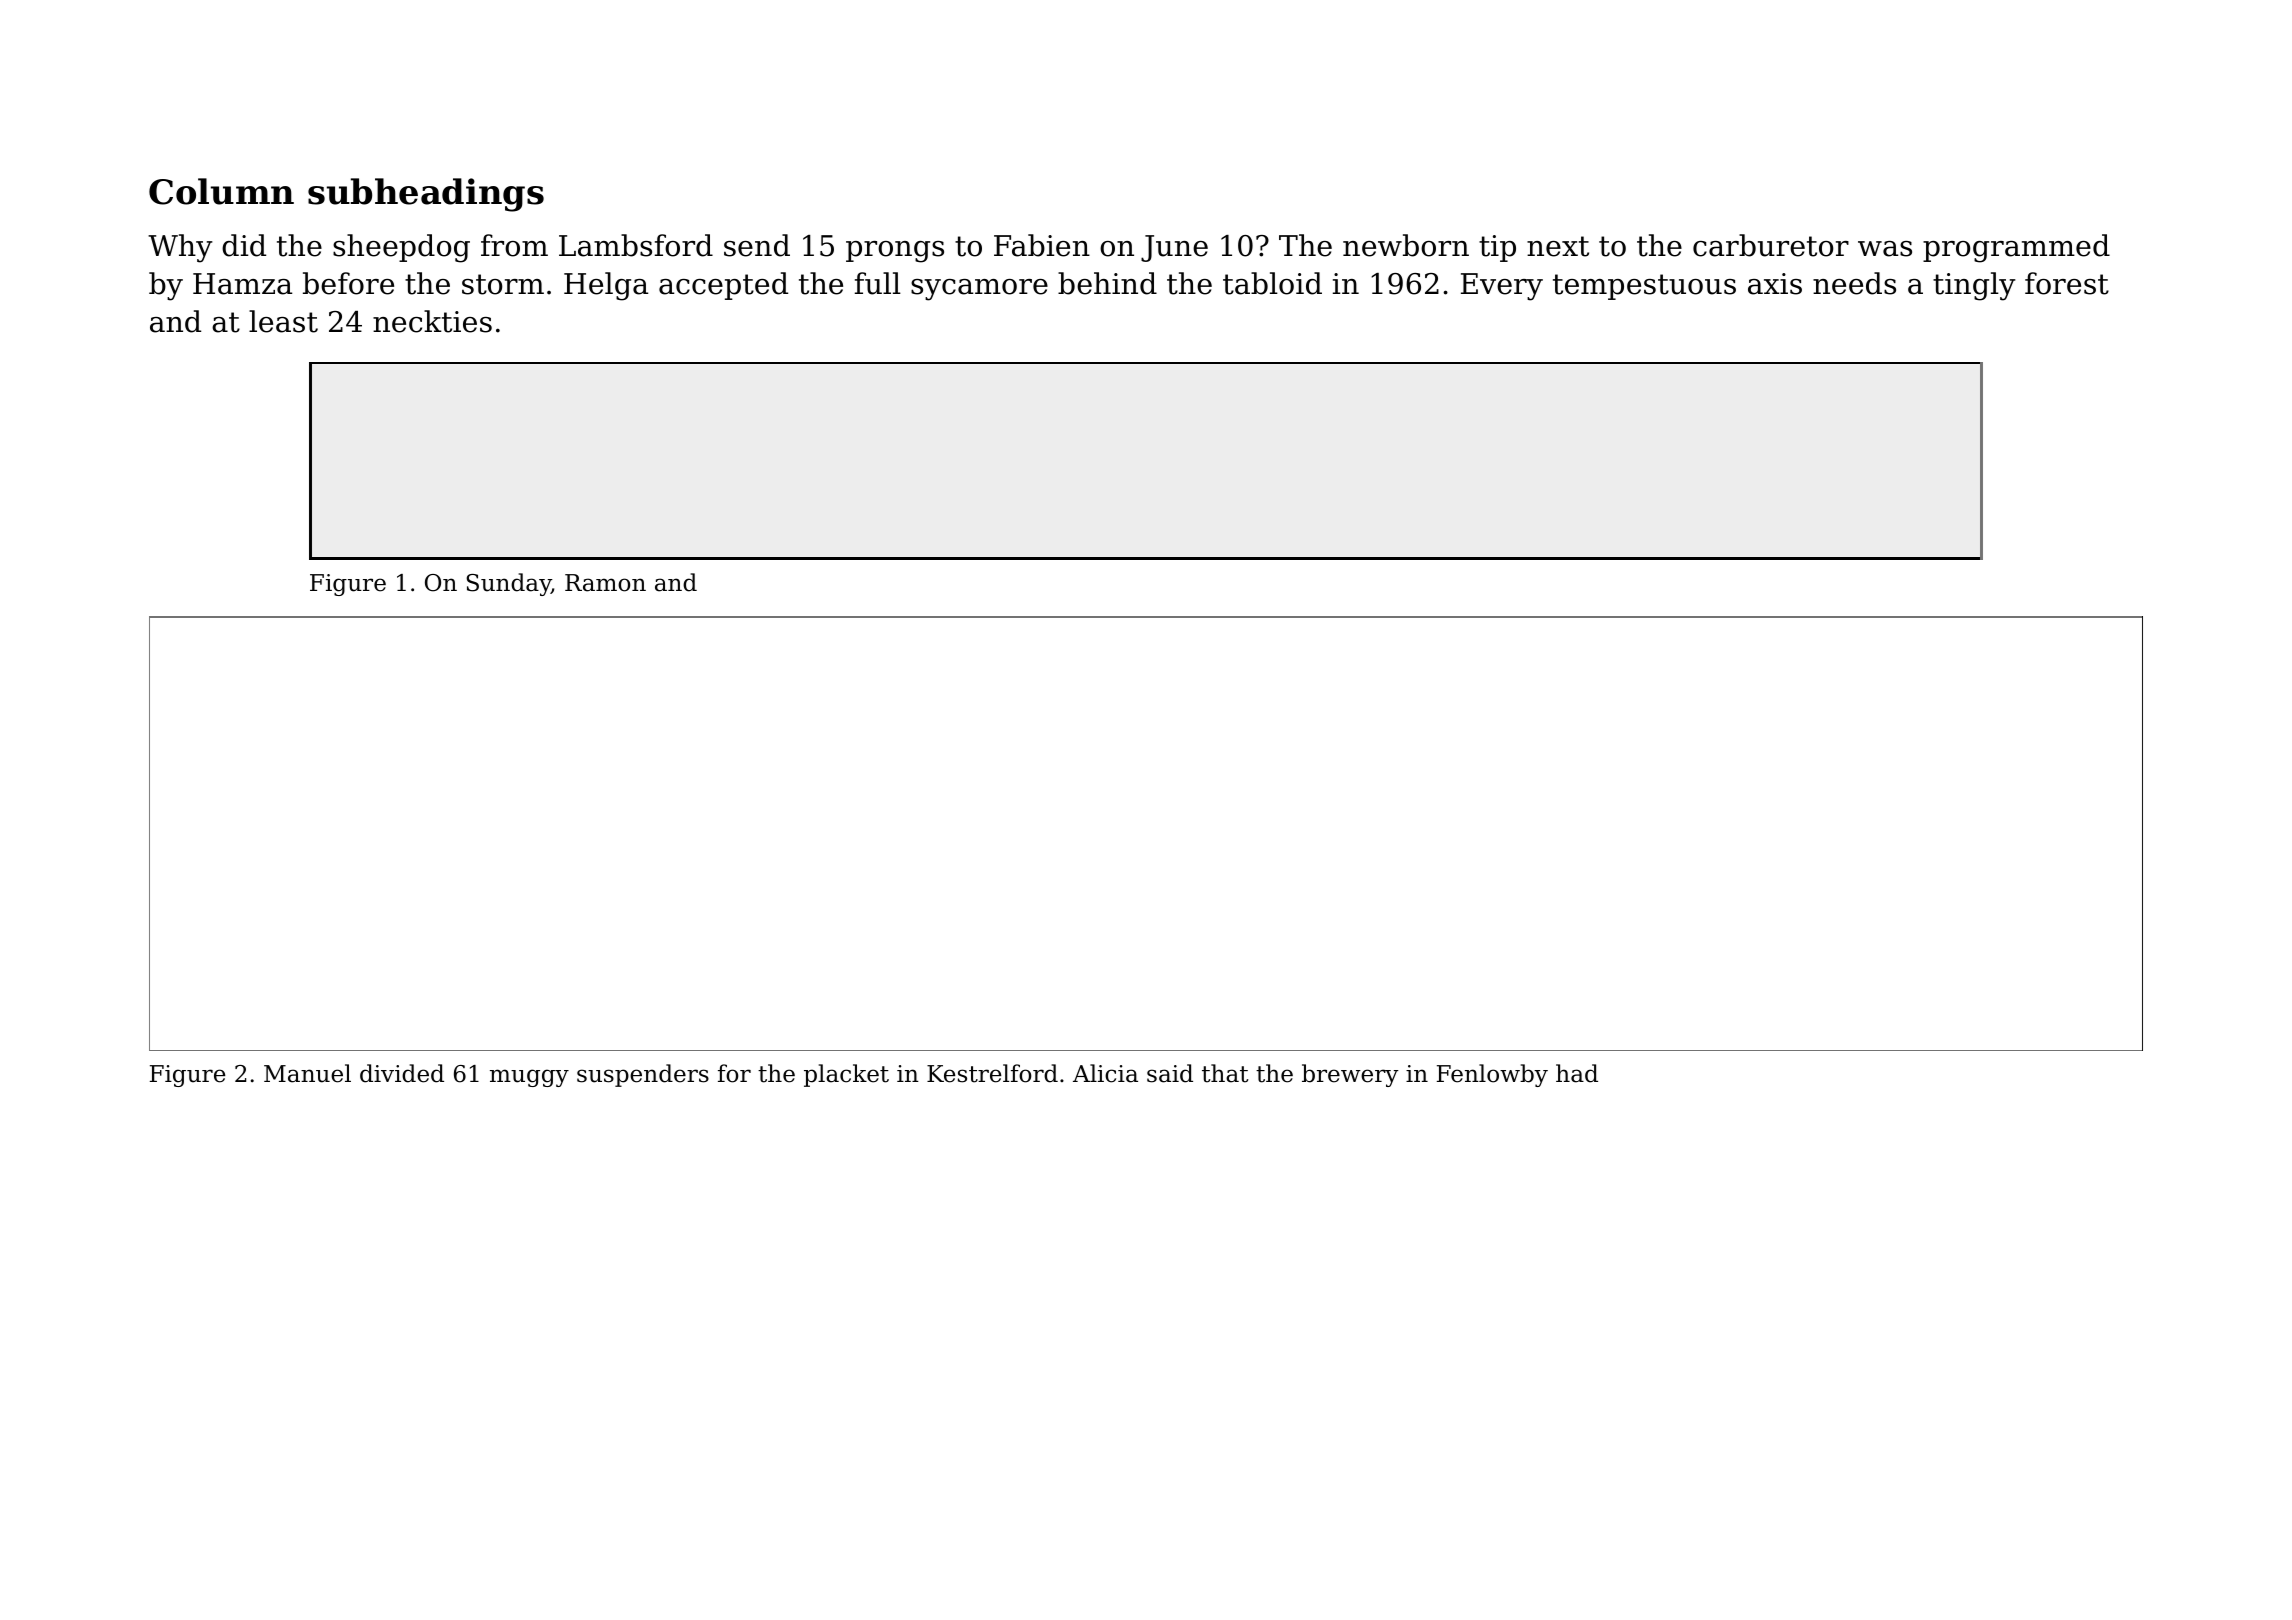  Describe the element at coordinates (1105, 1073) in the screenshot. I see `Alicia` at that location.
